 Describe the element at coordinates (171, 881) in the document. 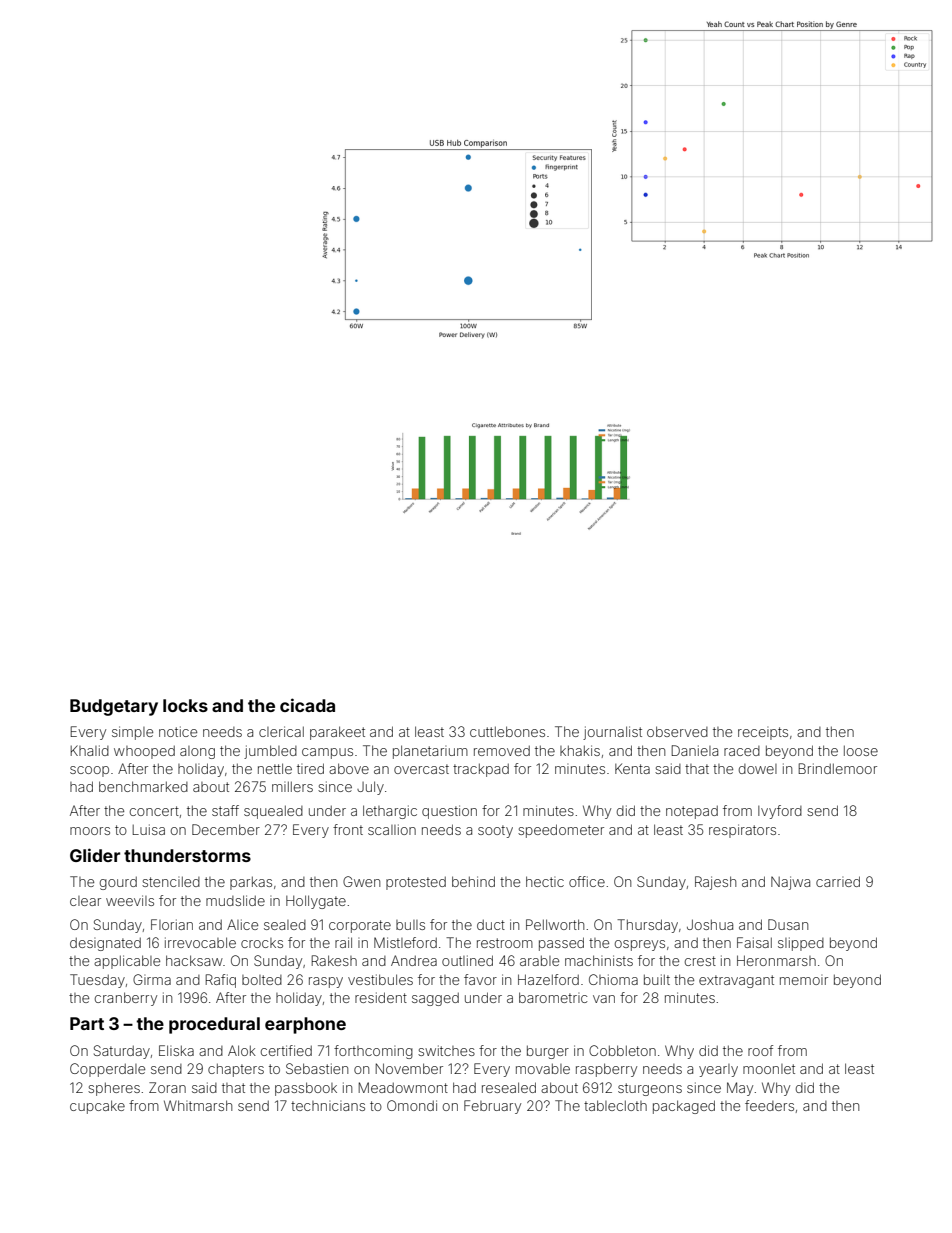

I see `stenciled` at that location.
